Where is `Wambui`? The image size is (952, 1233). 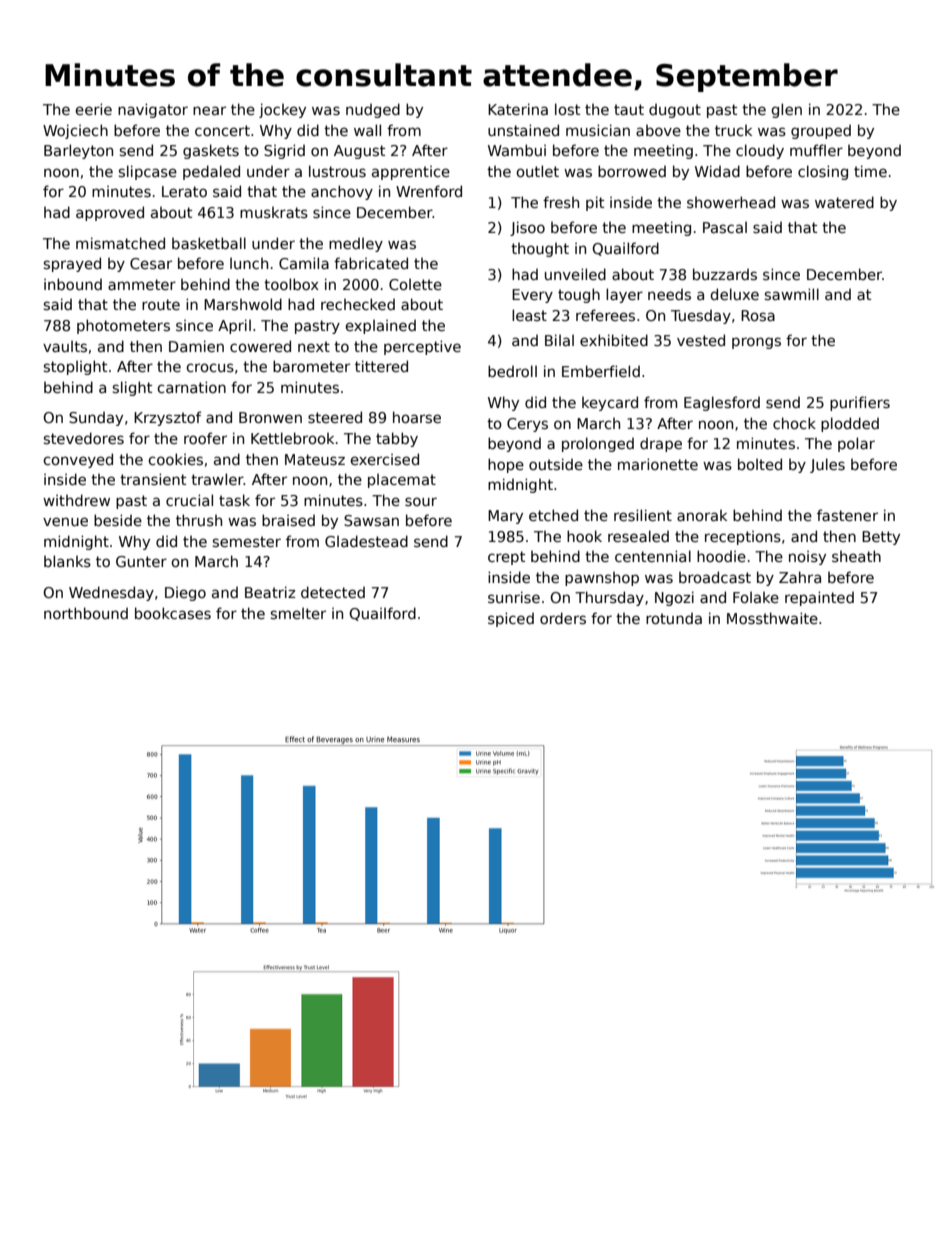
Wambui is located at coordinates (517, 150).
